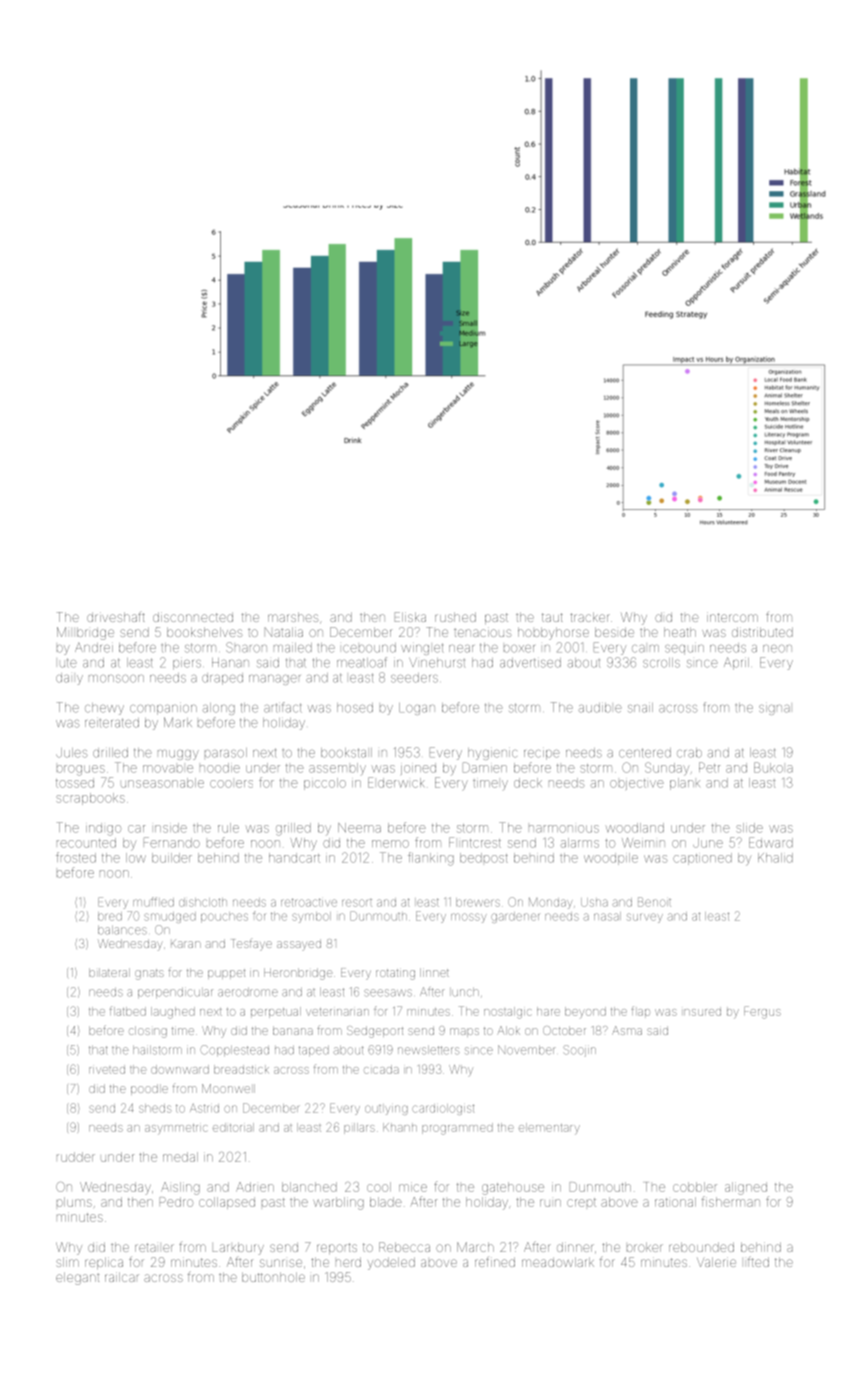 This screenshot has height=1400, width=849. Describe the element at coordinates (293, 617) in the screenshot. I see `marshes` at that location.
